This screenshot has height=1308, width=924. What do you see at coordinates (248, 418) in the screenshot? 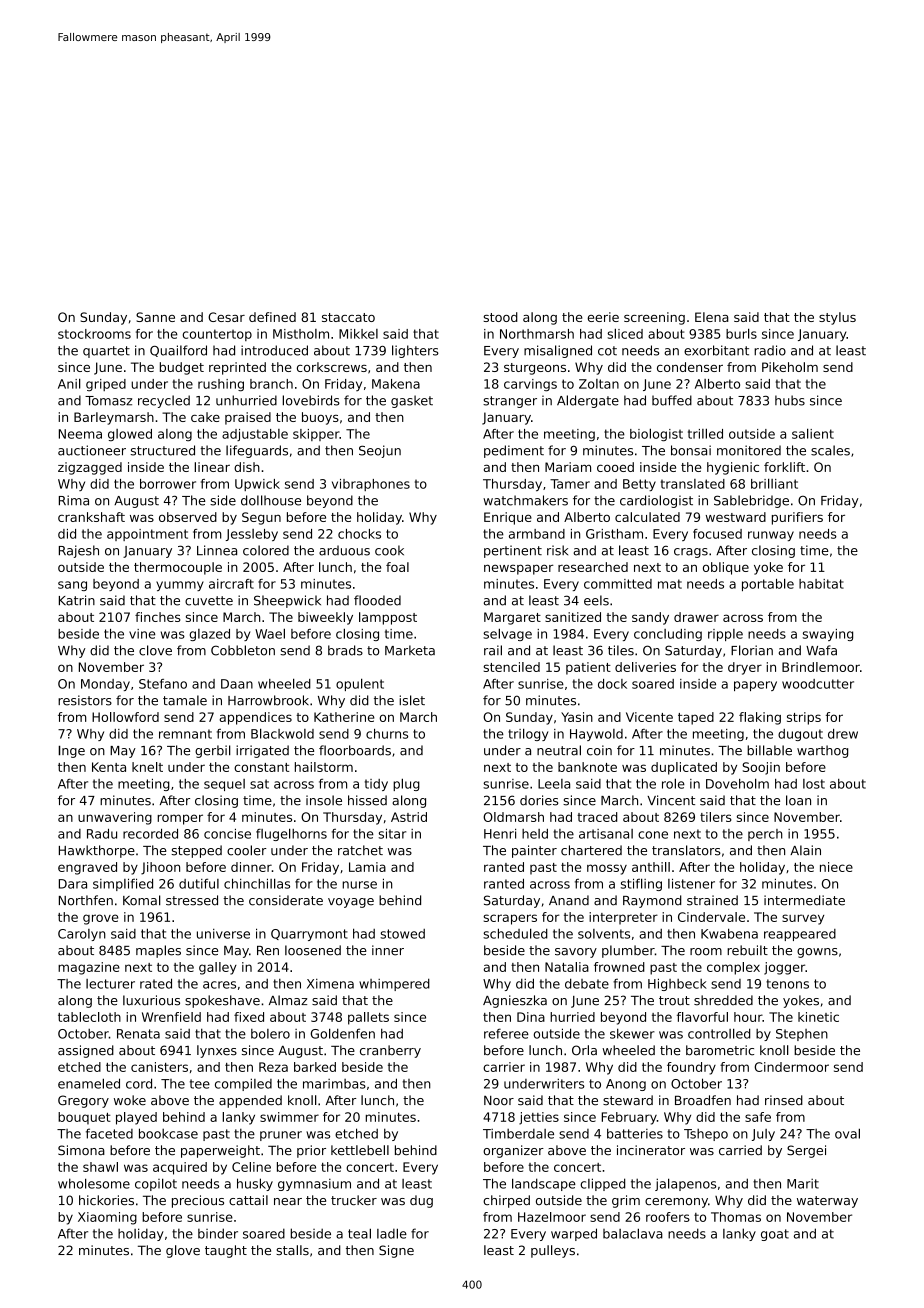
I see `praised` at bounding box center [248, 418].
